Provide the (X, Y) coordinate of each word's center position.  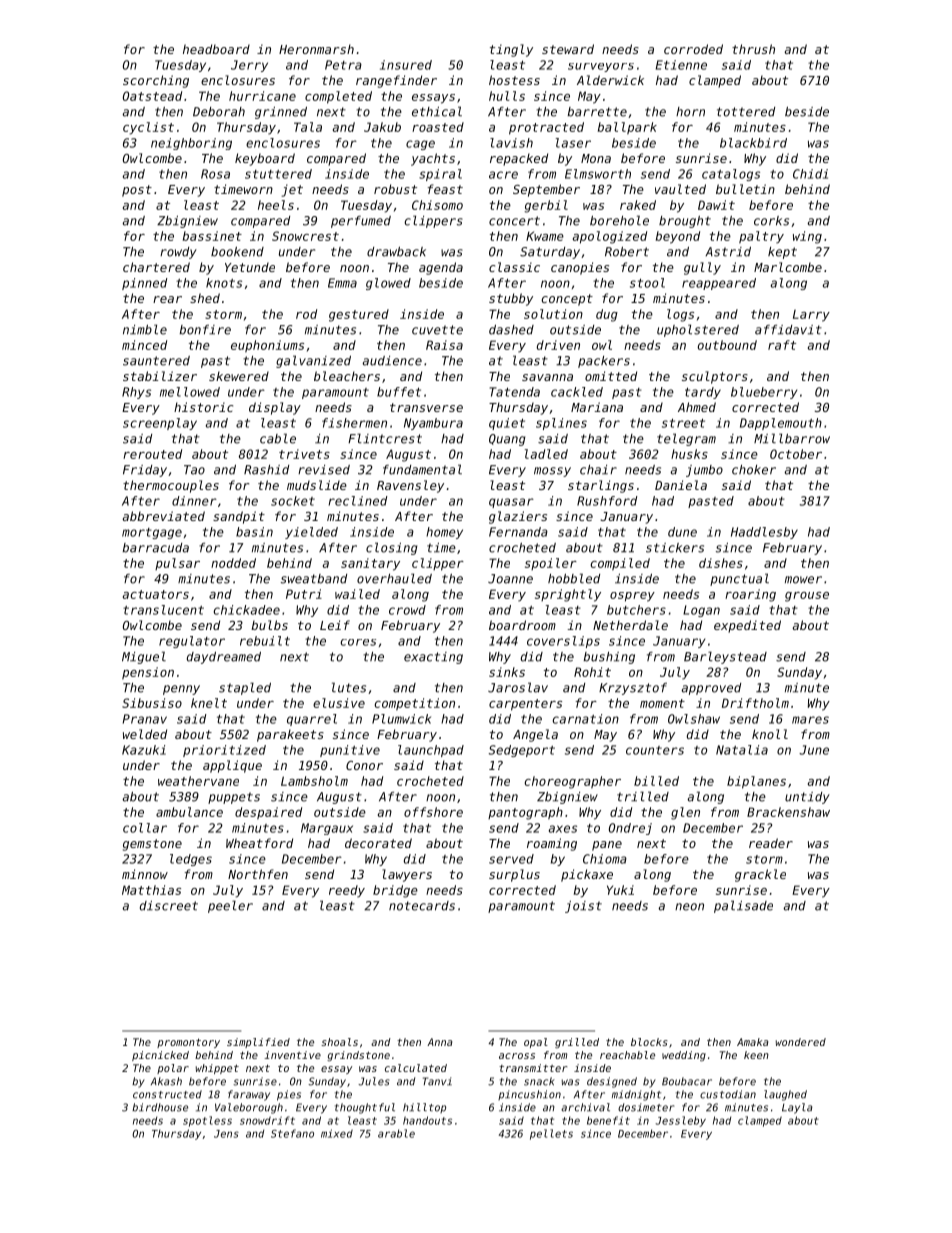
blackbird (753, 143)
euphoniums (267, 346)
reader (771, 843)
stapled (245, 688)
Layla (797, 1108)
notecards (422, 906)
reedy (347, 891)
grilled (577, 1043)
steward (568, 49)
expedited (747, 626)
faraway (249, 1095)
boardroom (522, 625)
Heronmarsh (316, 49)
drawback (396, 252)
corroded (693, 49)
